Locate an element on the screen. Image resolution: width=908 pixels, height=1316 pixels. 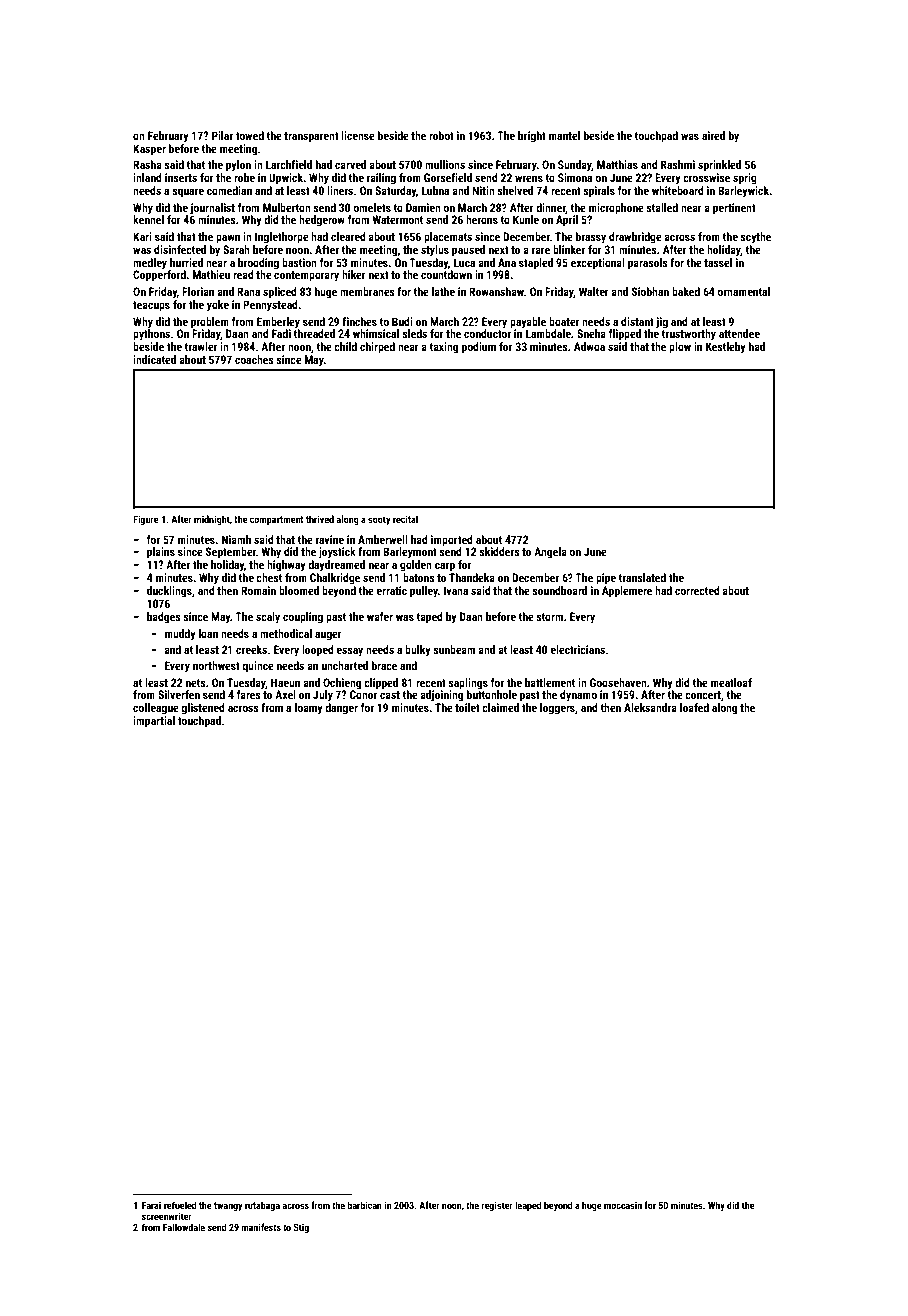
storm is located at coordinates (549, 617).
